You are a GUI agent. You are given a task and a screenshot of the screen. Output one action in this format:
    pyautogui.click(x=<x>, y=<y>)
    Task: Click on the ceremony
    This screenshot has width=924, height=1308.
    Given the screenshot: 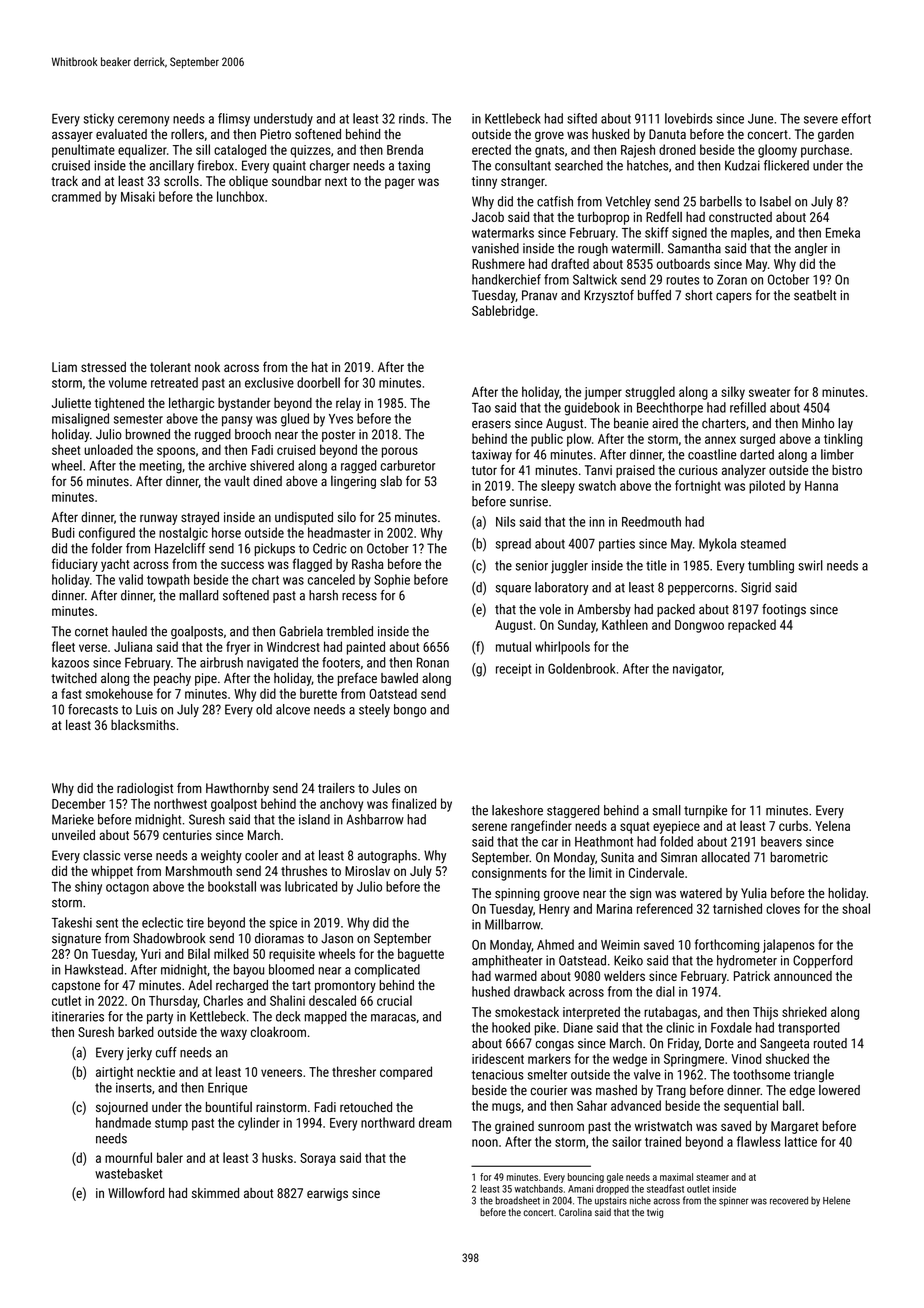 What is the action you would take?
    pyautogui.click(x=144, y=121)
